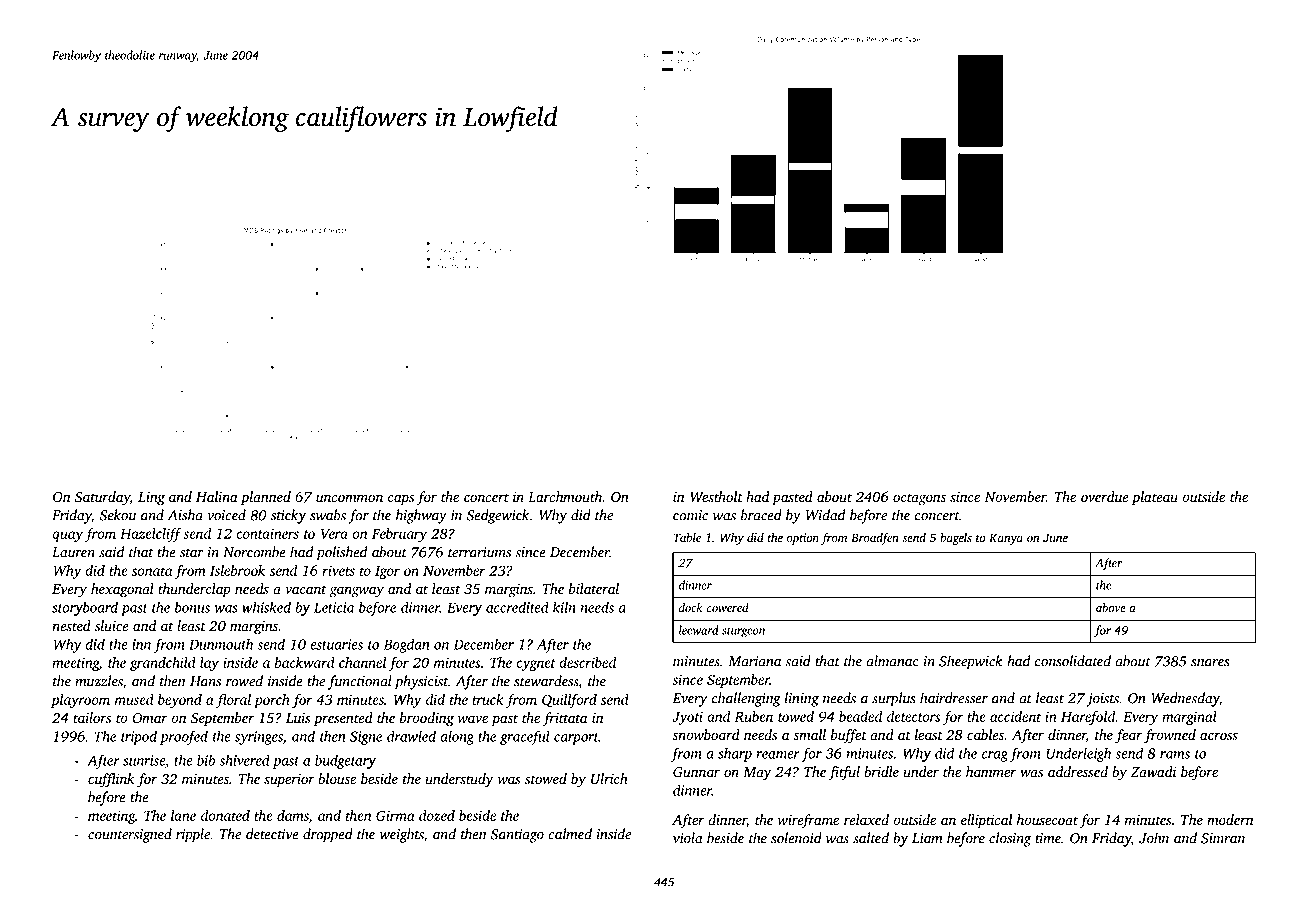  Describe the element at coordinates (743, 632) in the image. I see `sturgeon` at that location.
